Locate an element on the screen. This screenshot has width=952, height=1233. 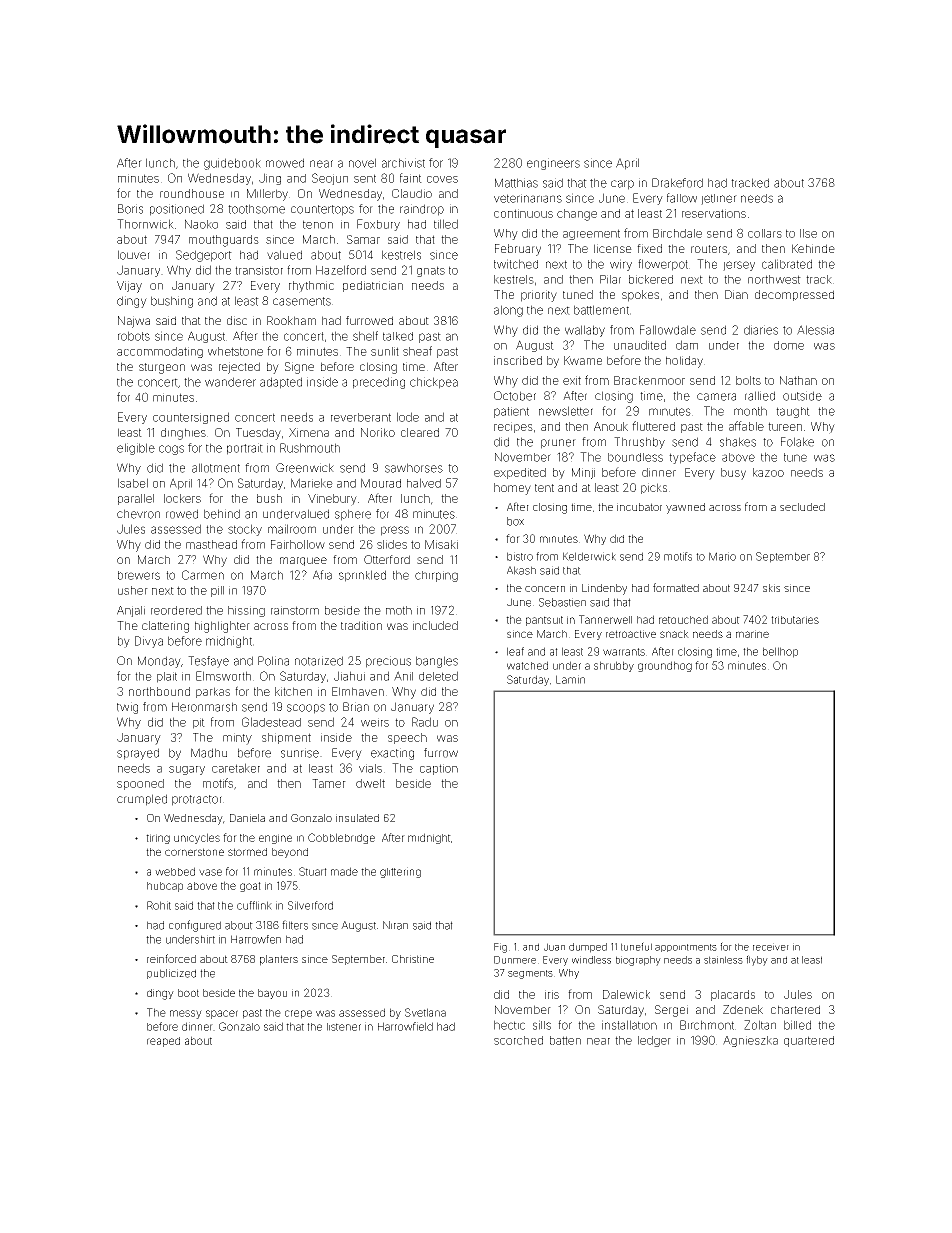
crepe is located at coordinates (298, 1014).
